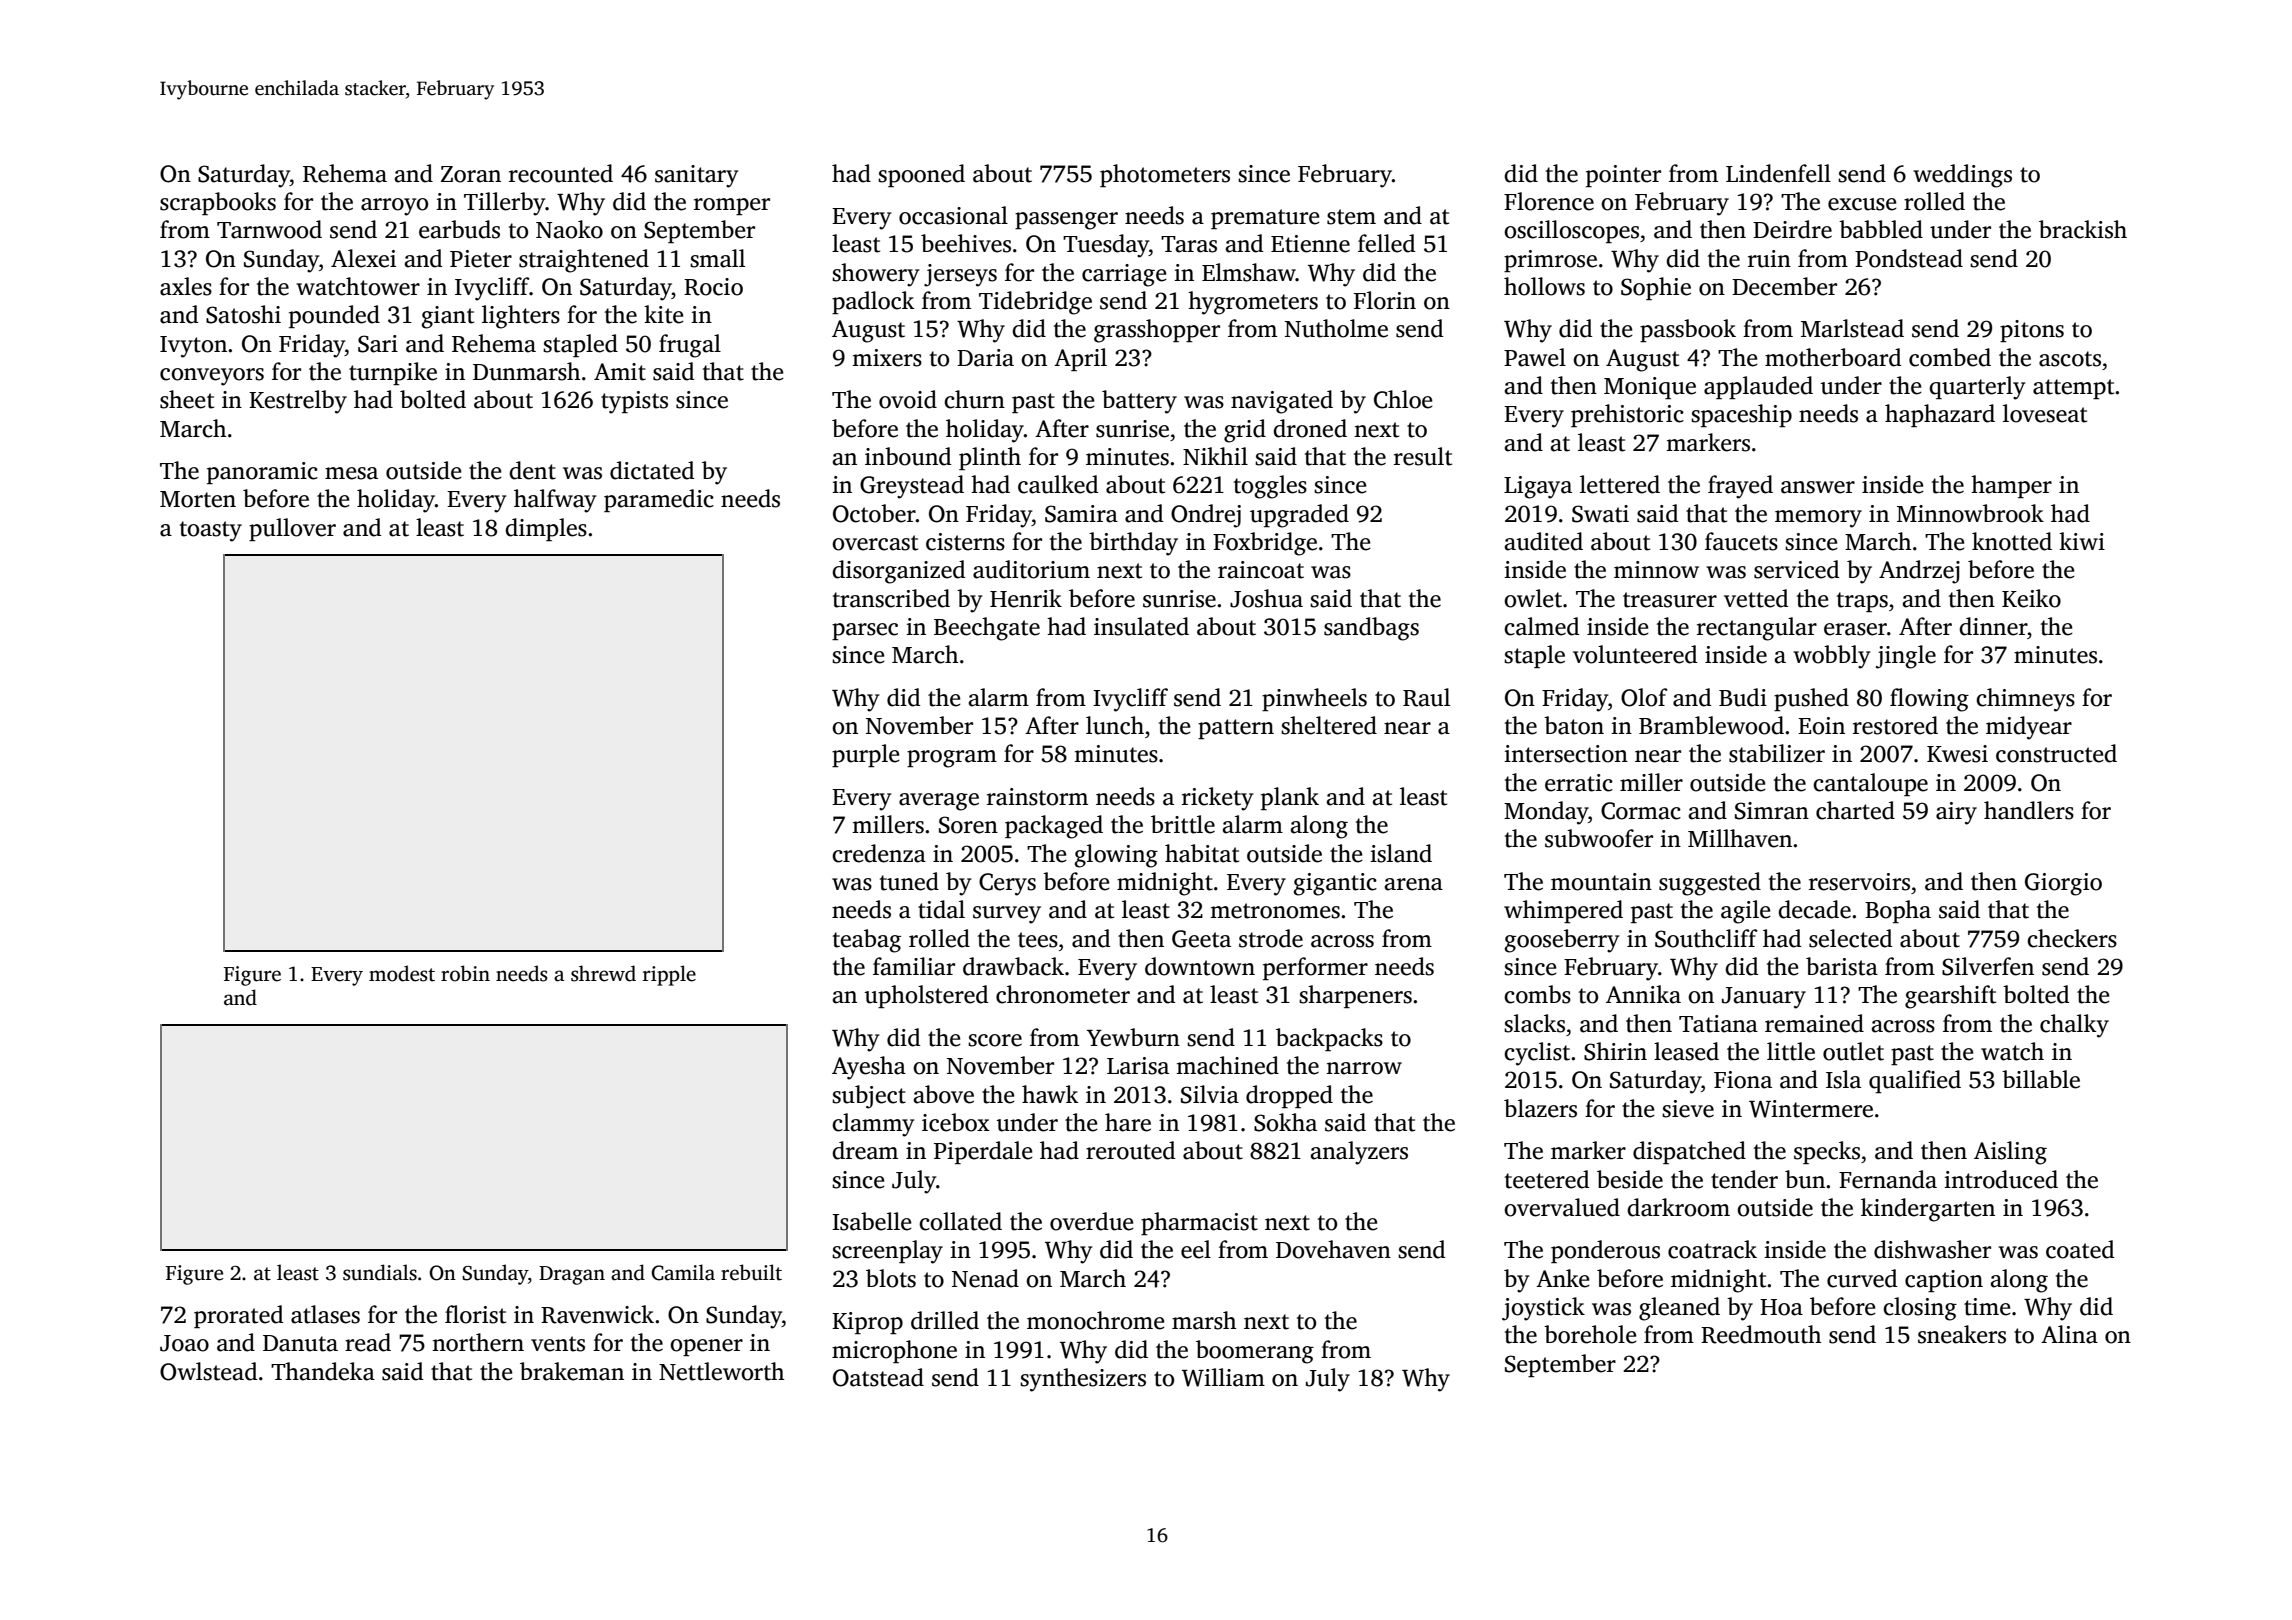 This screenshot has height=1620, width=2292. I want to click on analyzers, so click(1359, 1153).
